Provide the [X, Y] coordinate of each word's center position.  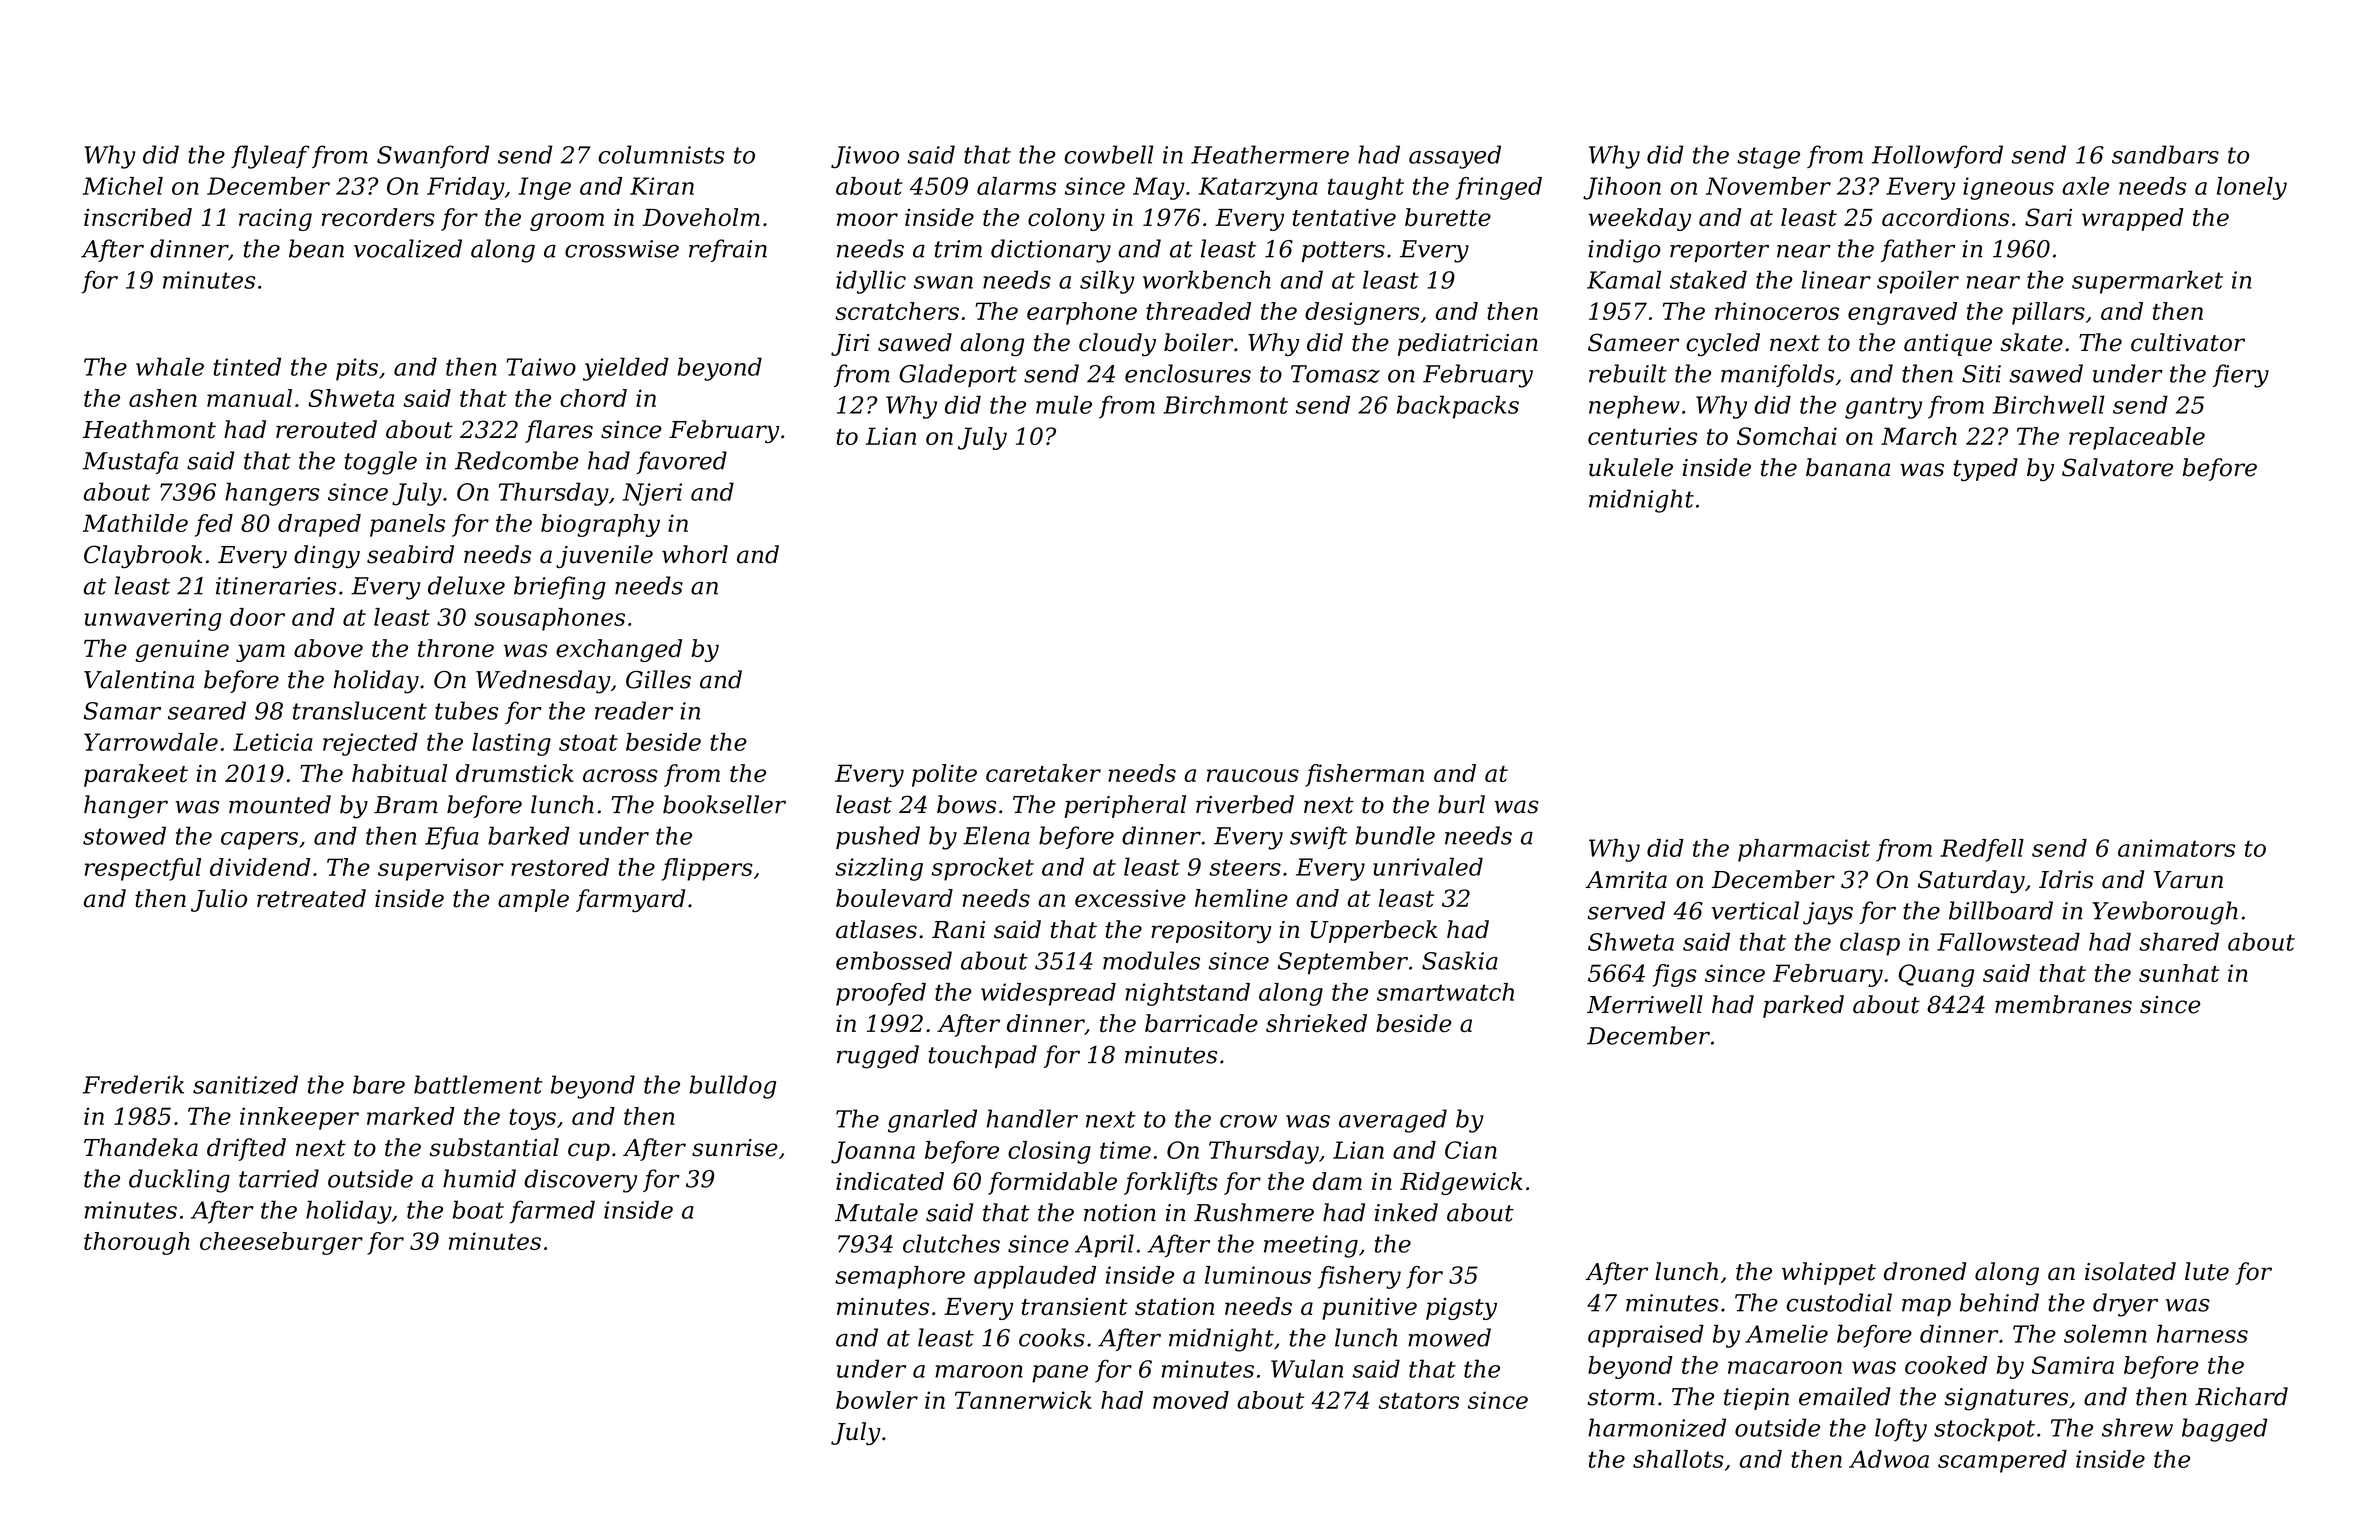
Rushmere [1254, 1212]
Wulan [1307, 1368]
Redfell [1982, 850]
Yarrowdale [151, 742]
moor [867, 219]
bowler [877, 1400]
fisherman [1364, 775]
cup [589, 1152]
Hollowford [1937, 156]
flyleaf [270, 157]
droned [1925, 1271]
